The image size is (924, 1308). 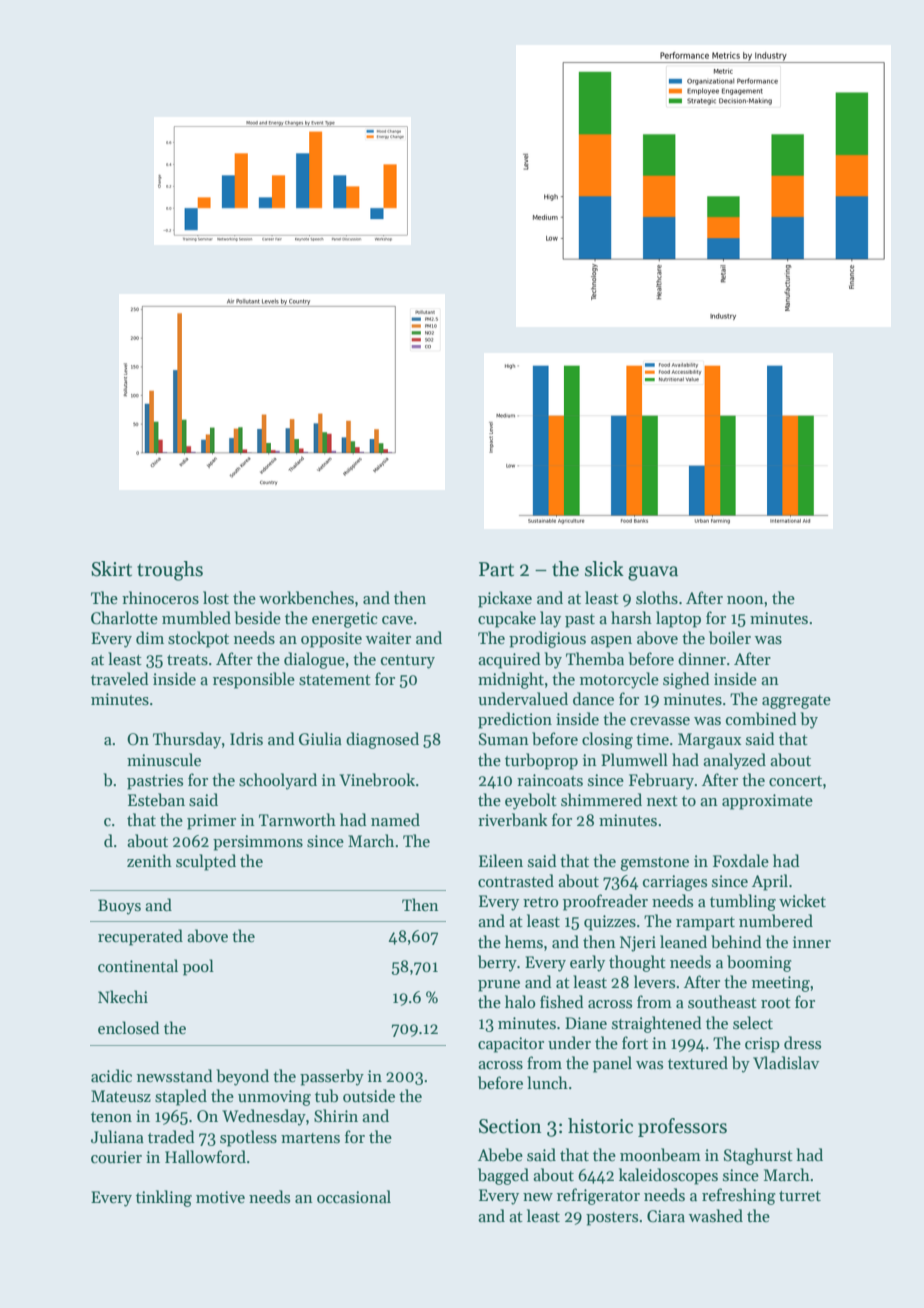 I want to click on acidic, so click(x=111, y=1075).
